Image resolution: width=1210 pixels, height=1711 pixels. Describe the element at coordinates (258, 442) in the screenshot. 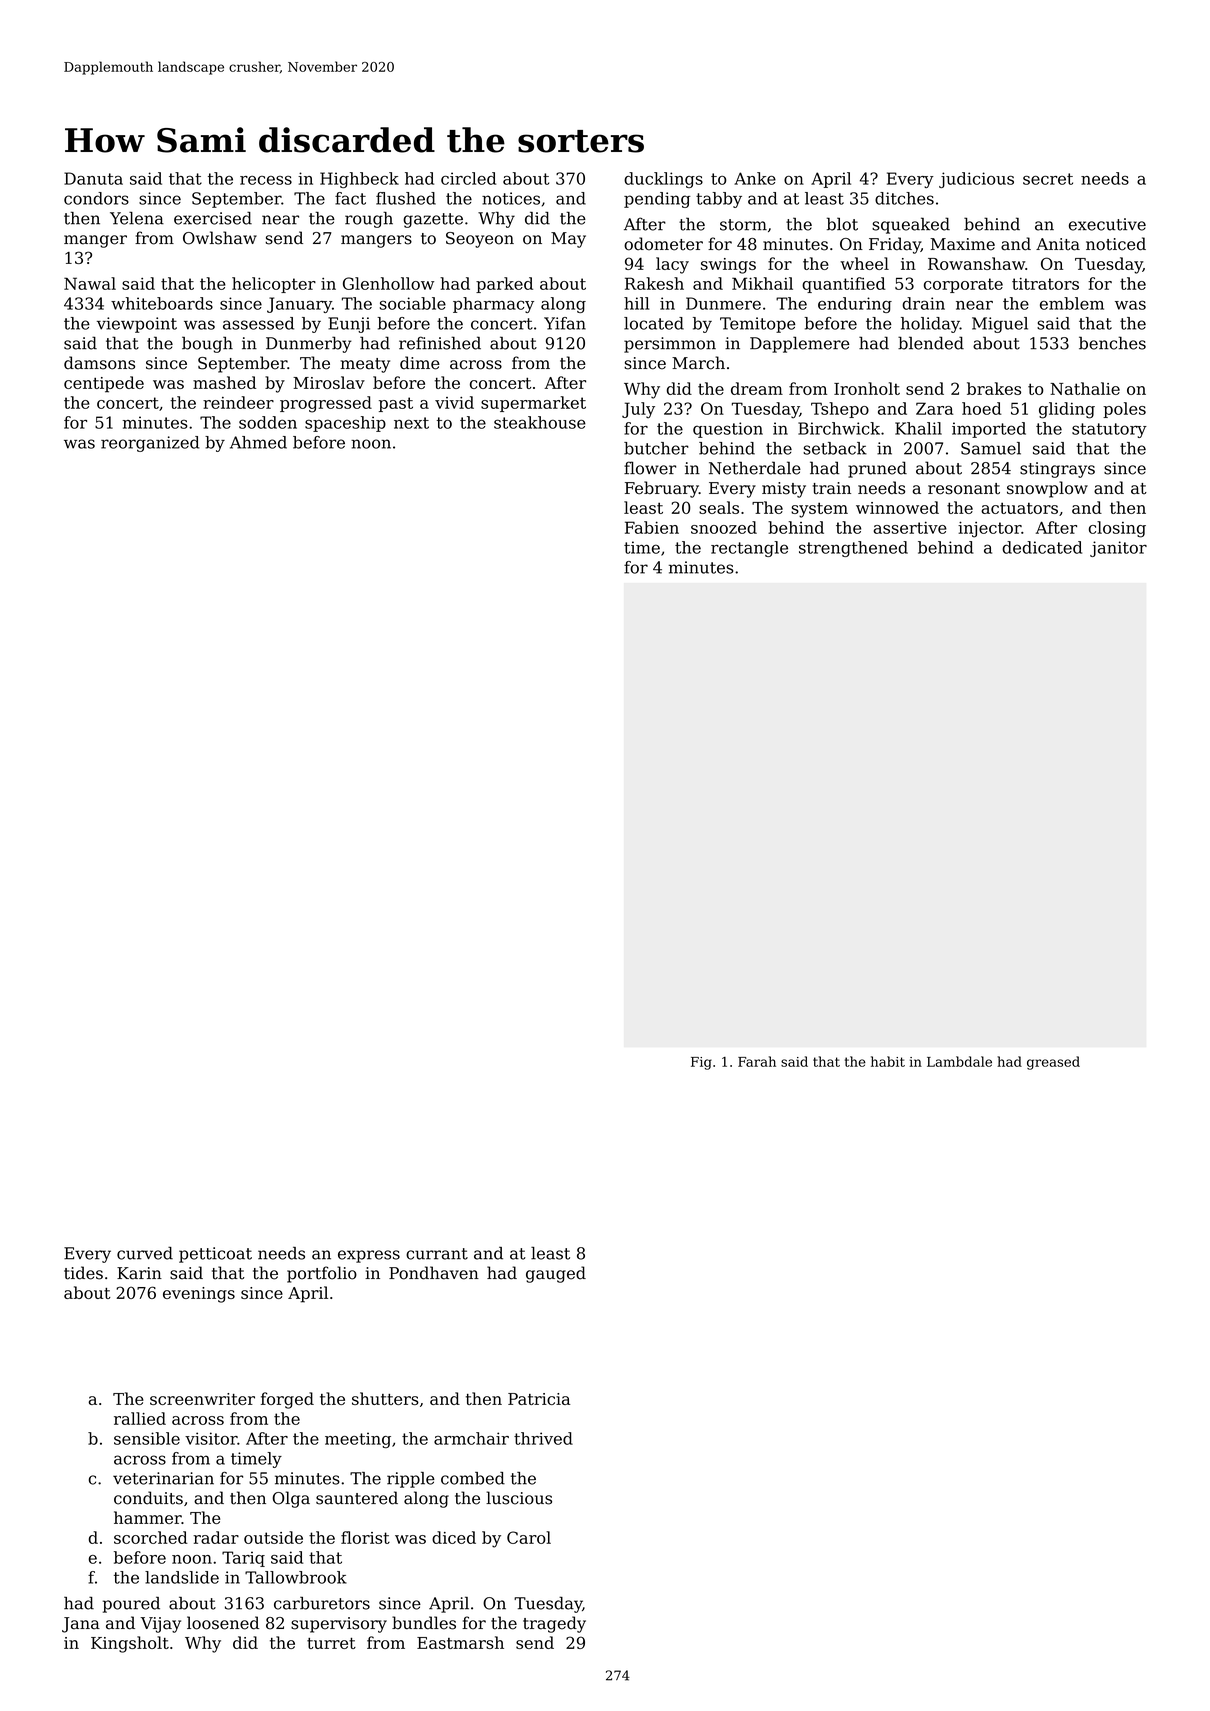

I see `Ahmed` at that location.
